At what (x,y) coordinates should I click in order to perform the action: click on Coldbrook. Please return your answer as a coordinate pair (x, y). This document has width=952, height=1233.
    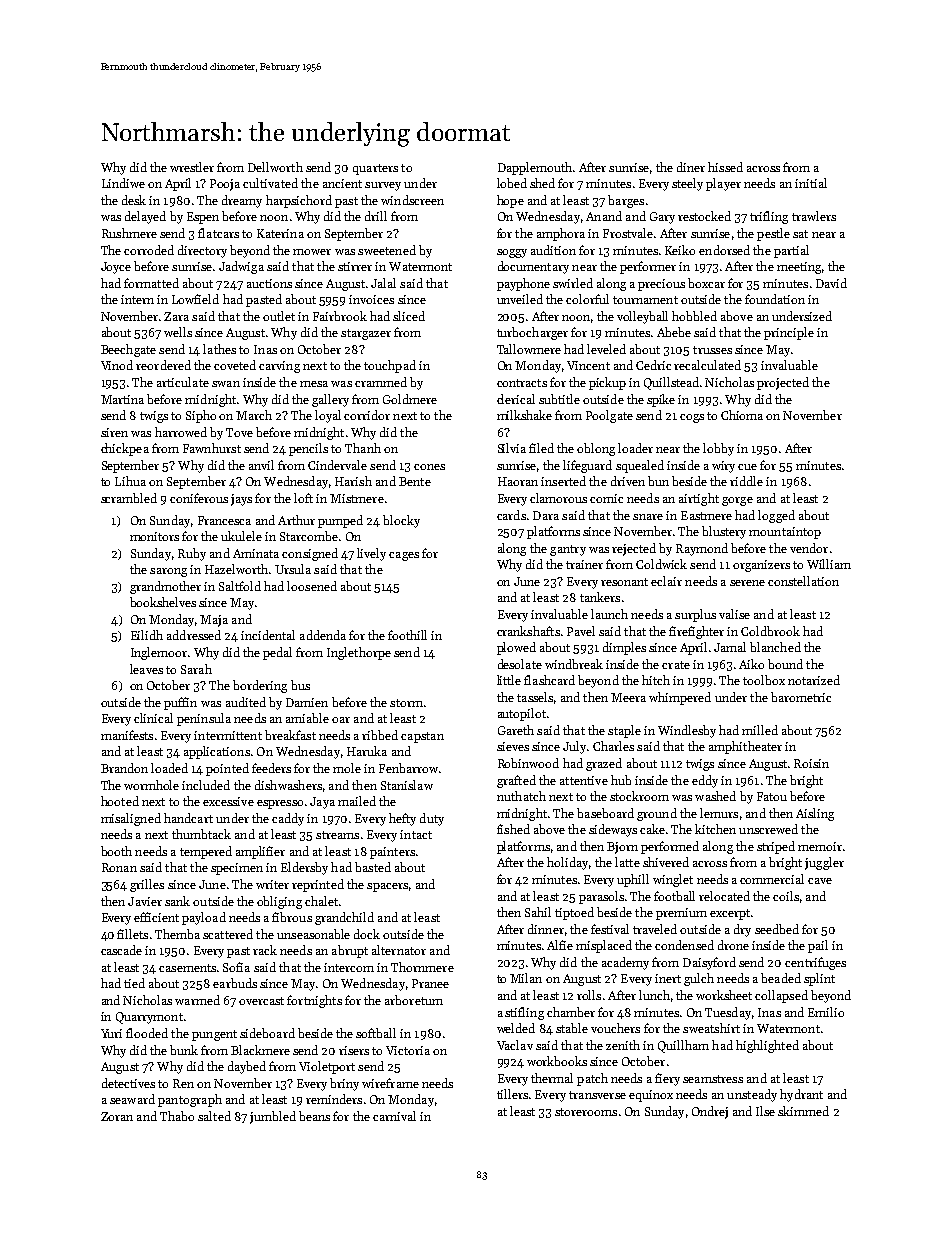
    Looking at the image, I should click on (770, 631).
